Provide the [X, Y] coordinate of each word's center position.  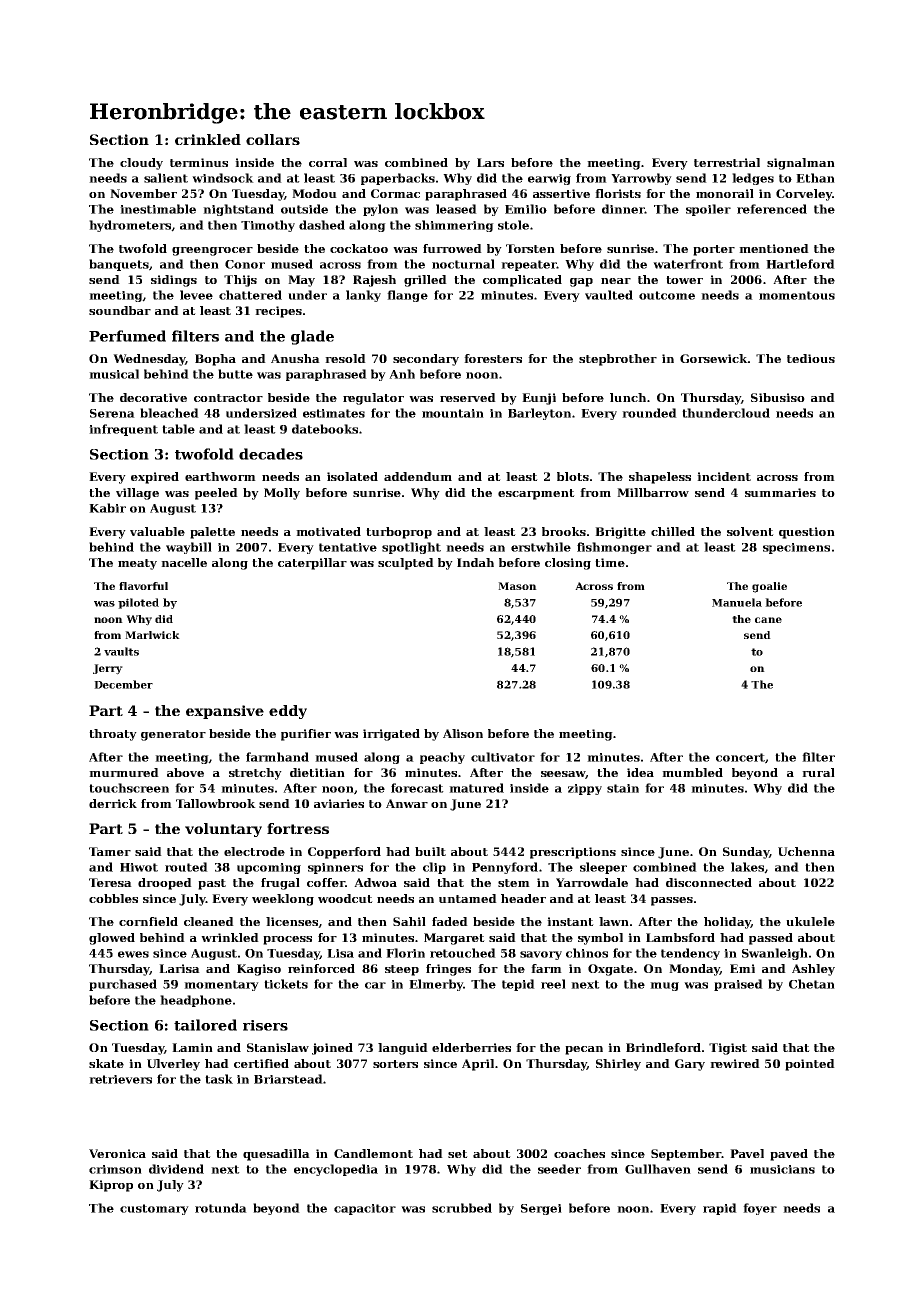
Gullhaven [658, 1169]
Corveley [804, 195]
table [178, 429]
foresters [493, 358]
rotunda [221, 1208]
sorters [395, 1064]
